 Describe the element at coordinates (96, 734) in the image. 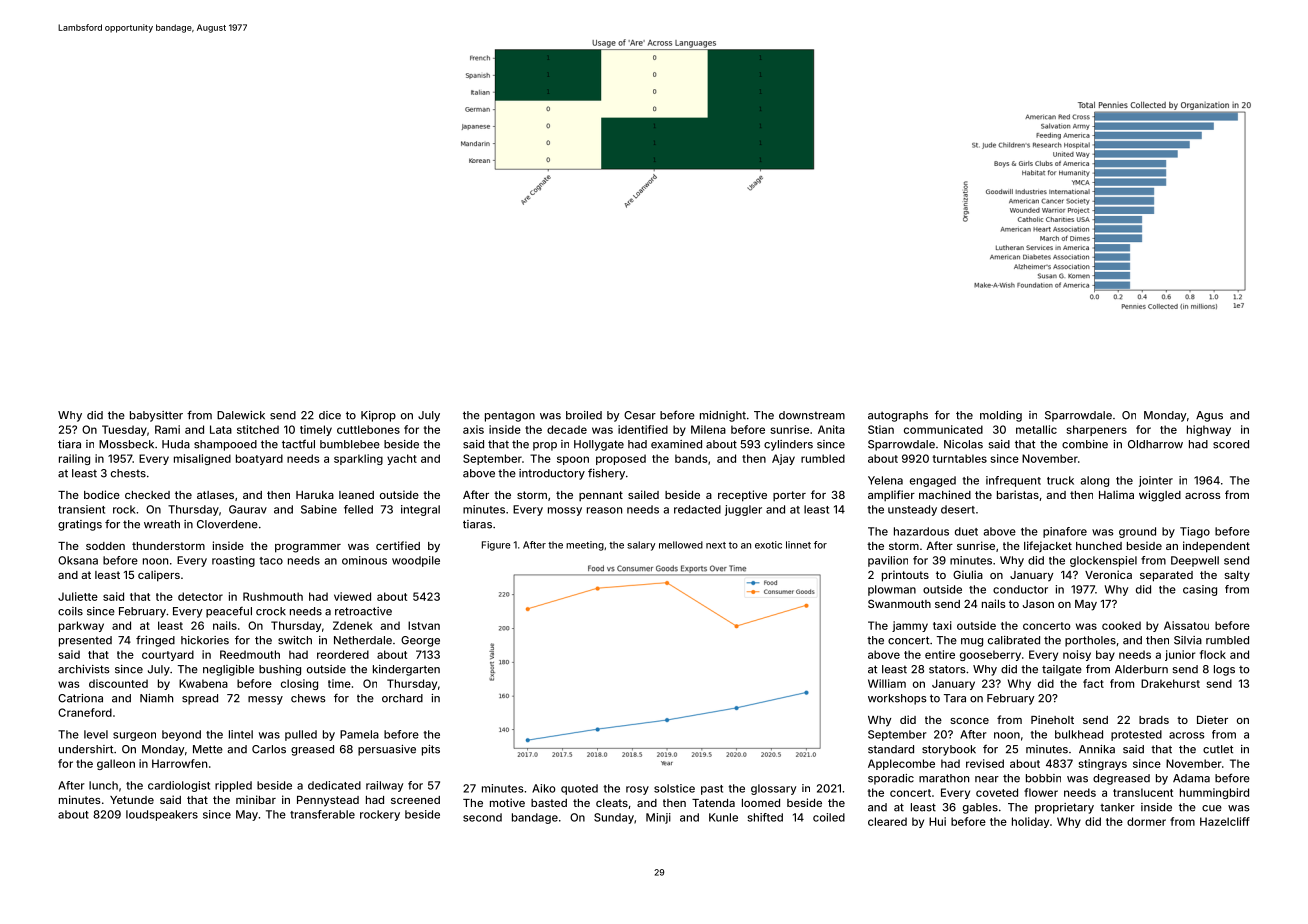

I see `level` at that location.
